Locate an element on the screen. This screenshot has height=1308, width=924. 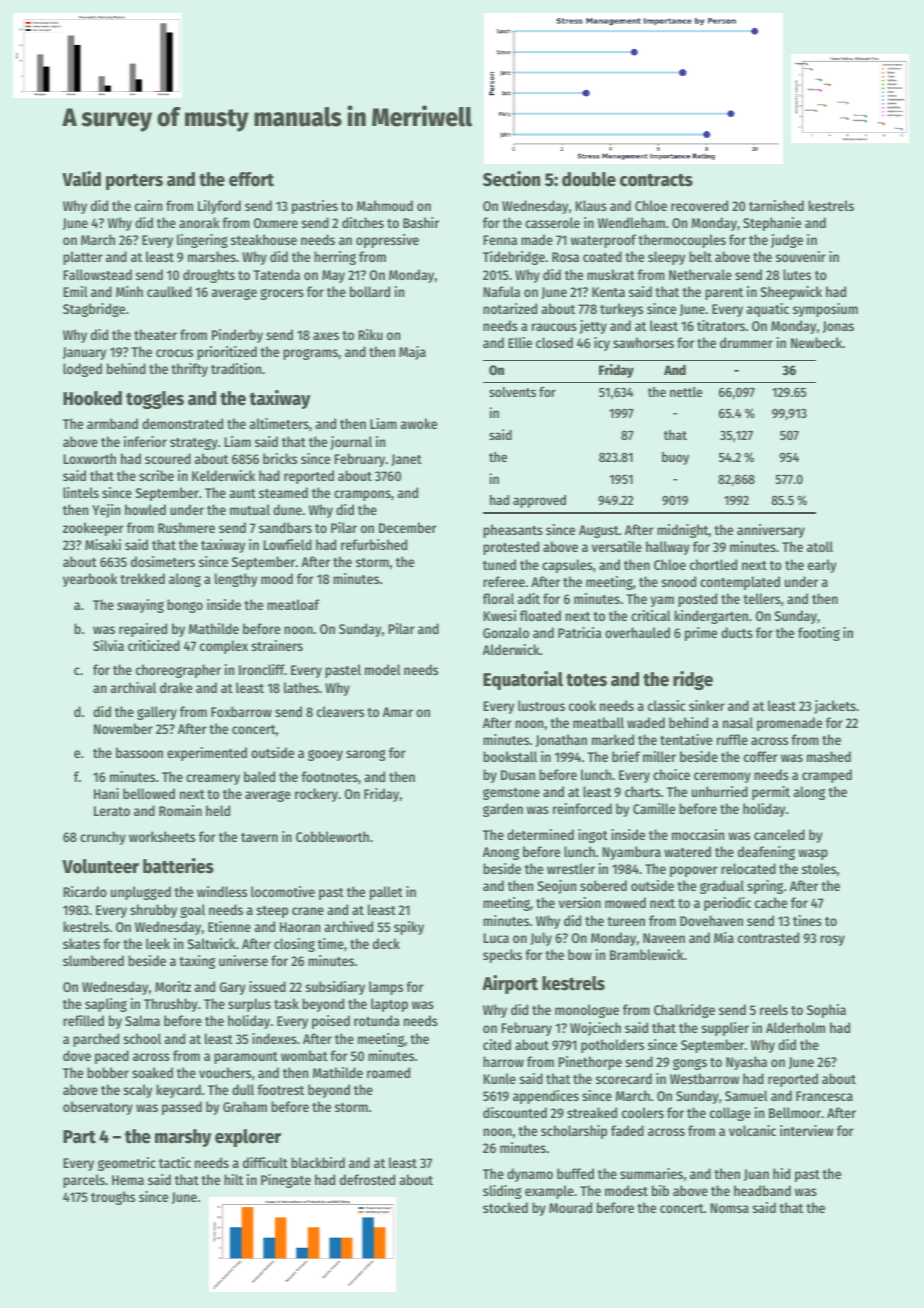
contracts is located at coordinates (656, 180).
